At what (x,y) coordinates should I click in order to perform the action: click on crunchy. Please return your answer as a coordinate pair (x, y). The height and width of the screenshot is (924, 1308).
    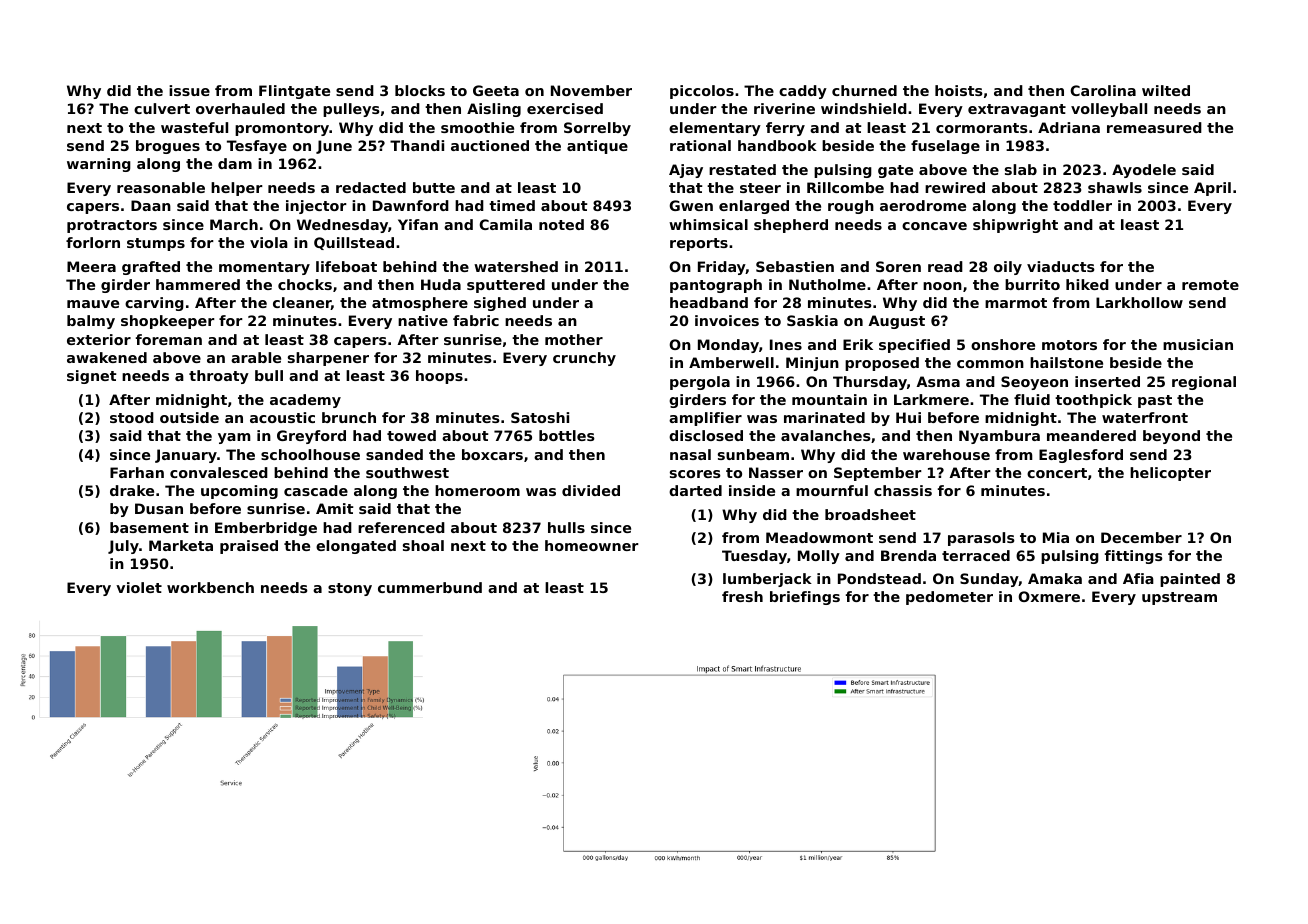
    Looking at the image, I should click on (584, 359).
